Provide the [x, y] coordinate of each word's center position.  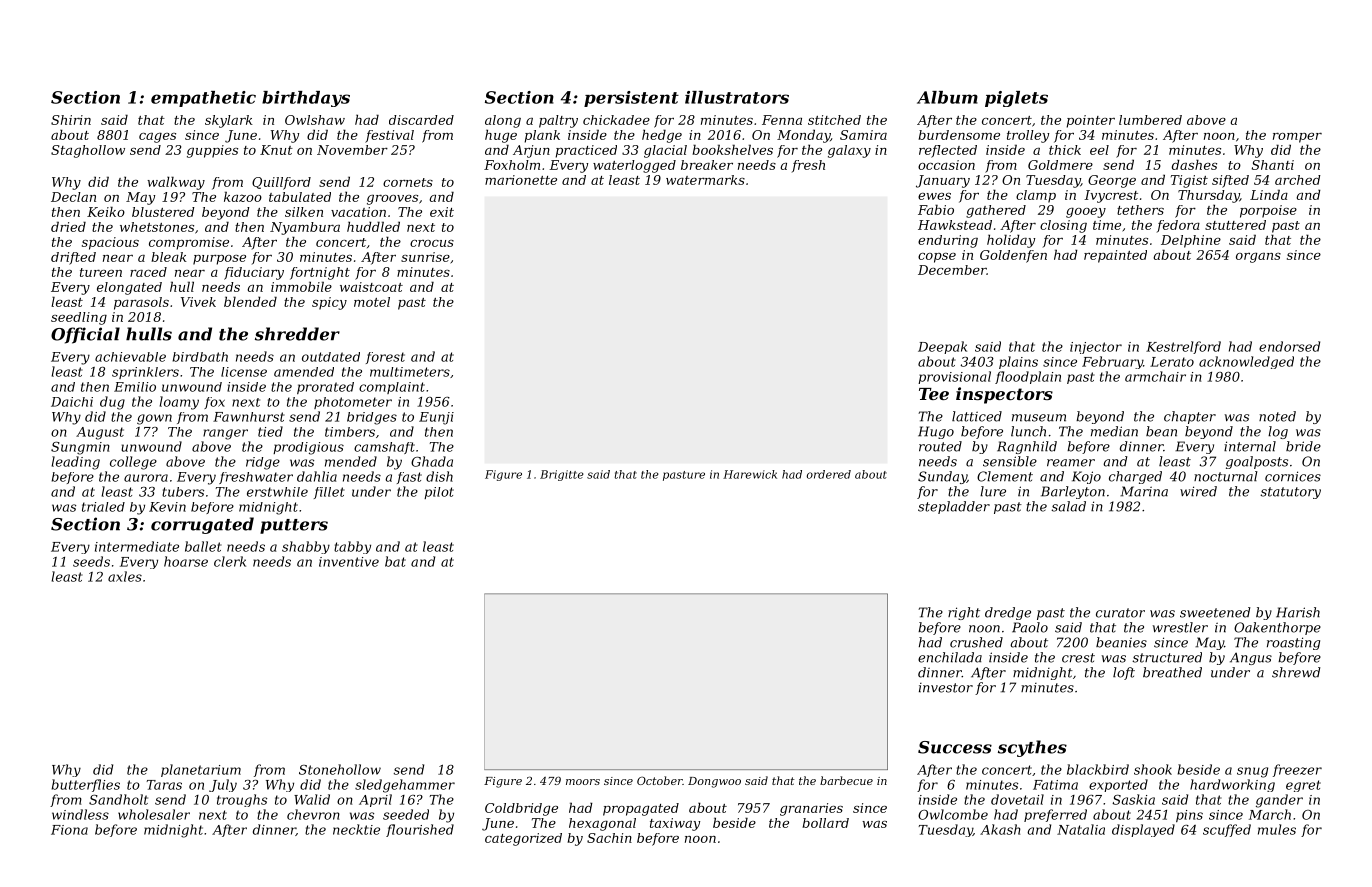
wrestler [1180, 627]
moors [583, 782]
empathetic [203, 99]
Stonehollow [340, 769]
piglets [1016, 99]
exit [442, 212]
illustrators [737, 97]
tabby [352, 547]
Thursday [1209, 196]
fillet [329, 493]
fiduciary [254, 273]
